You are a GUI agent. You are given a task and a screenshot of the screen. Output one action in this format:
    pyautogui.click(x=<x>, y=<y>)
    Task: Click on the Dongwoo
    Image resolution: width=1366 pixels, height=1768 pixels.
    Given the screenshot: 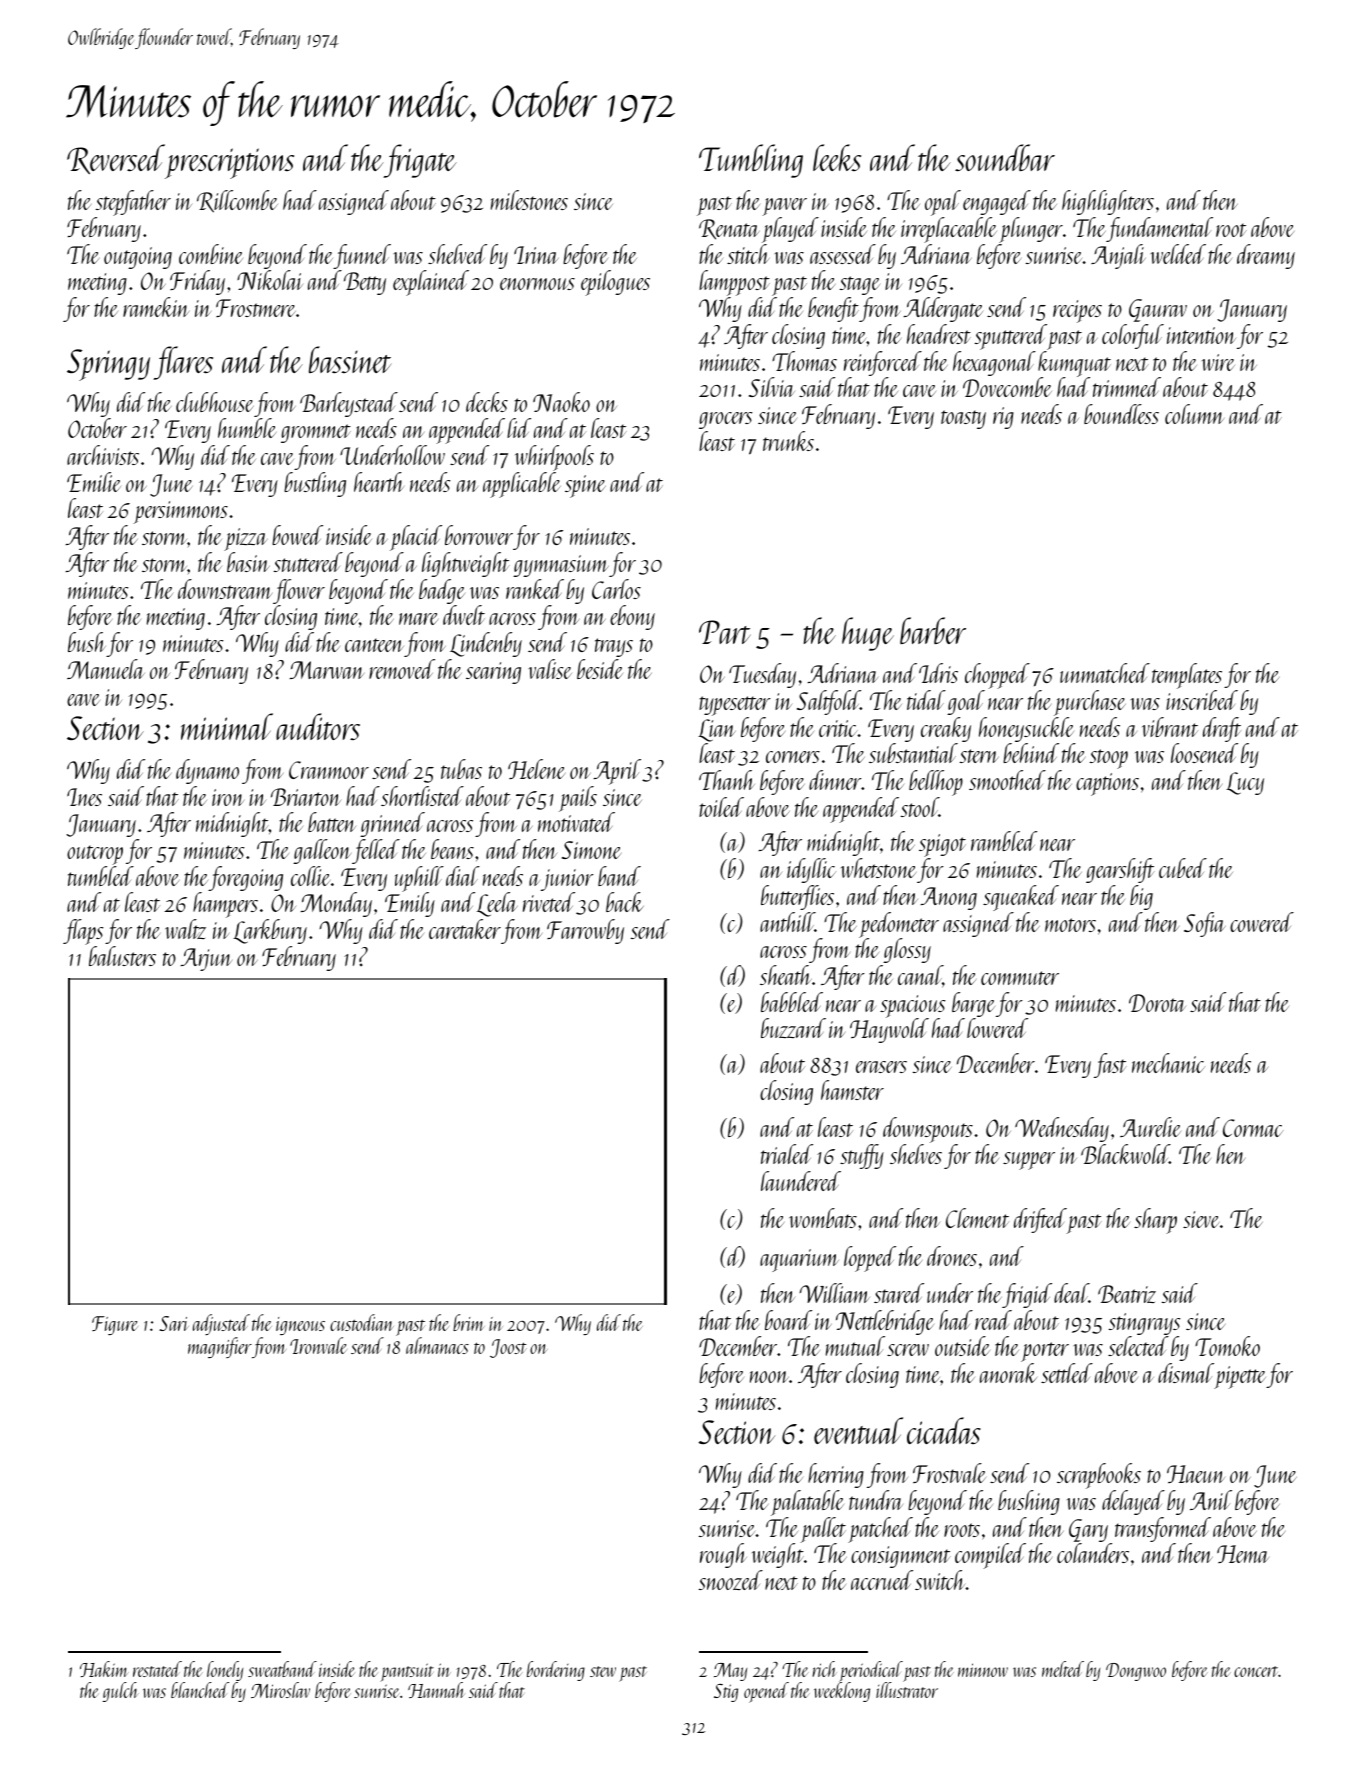 What is the action you would take?
    pyautogui.click(x=1136, y=1672)
